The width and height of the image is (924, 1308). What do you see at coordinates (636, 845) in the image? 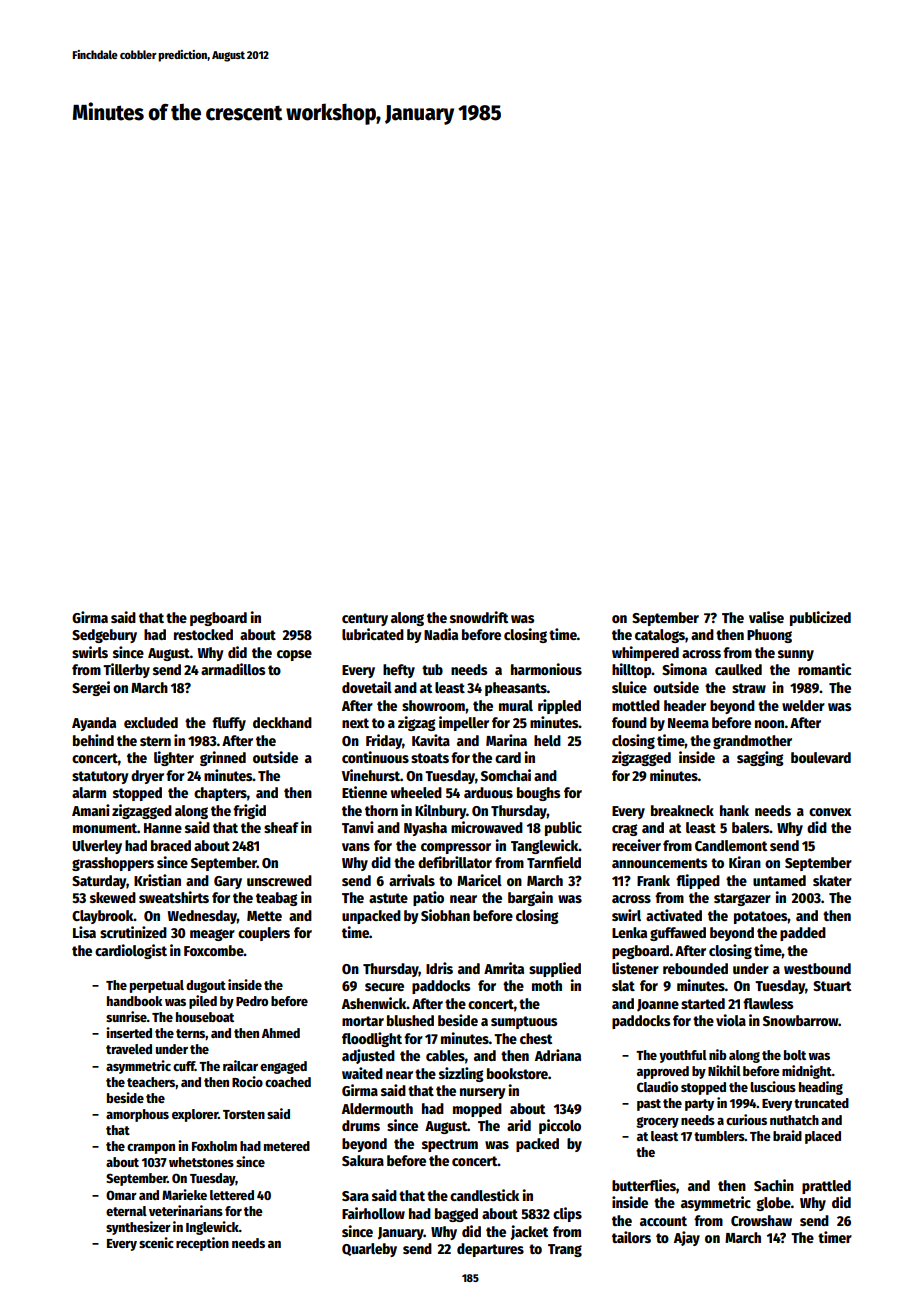
I see `receiver` at bounding box center [636, 845].
